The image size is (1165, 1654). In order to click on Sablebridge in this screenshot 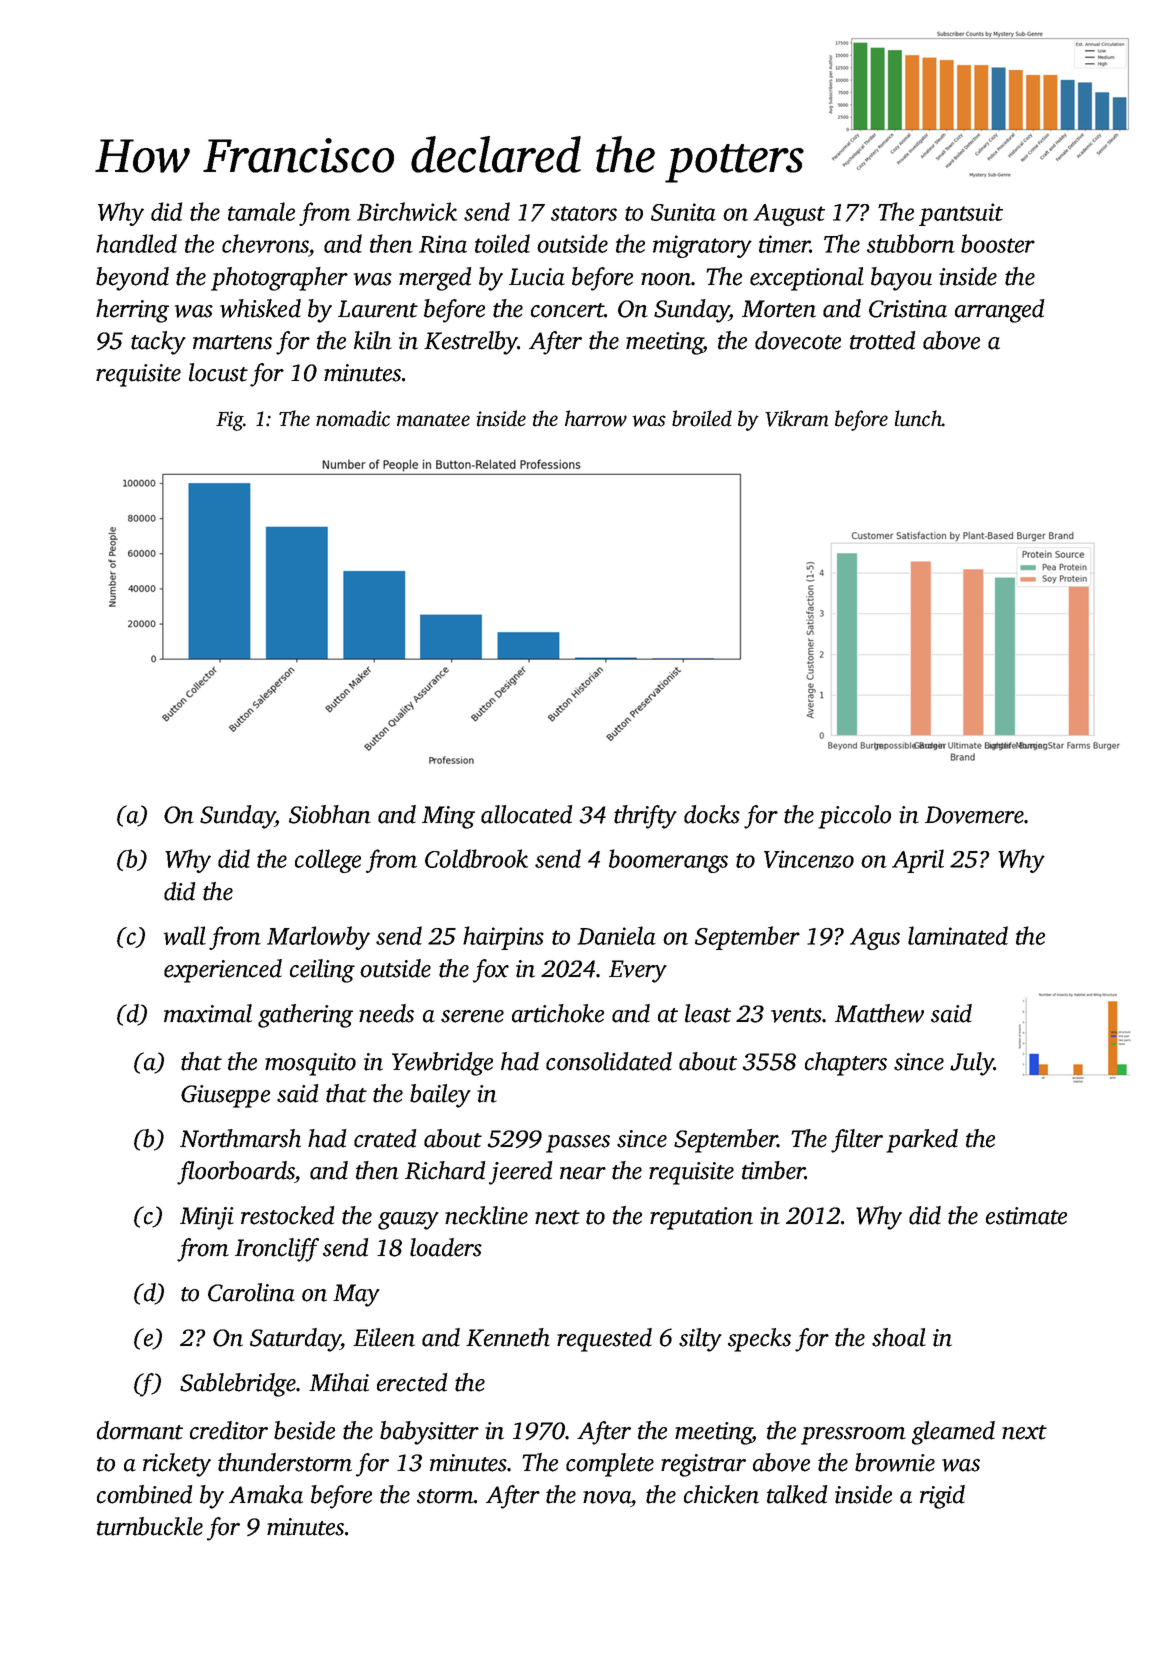, I will do `click(238, 1385)`.
